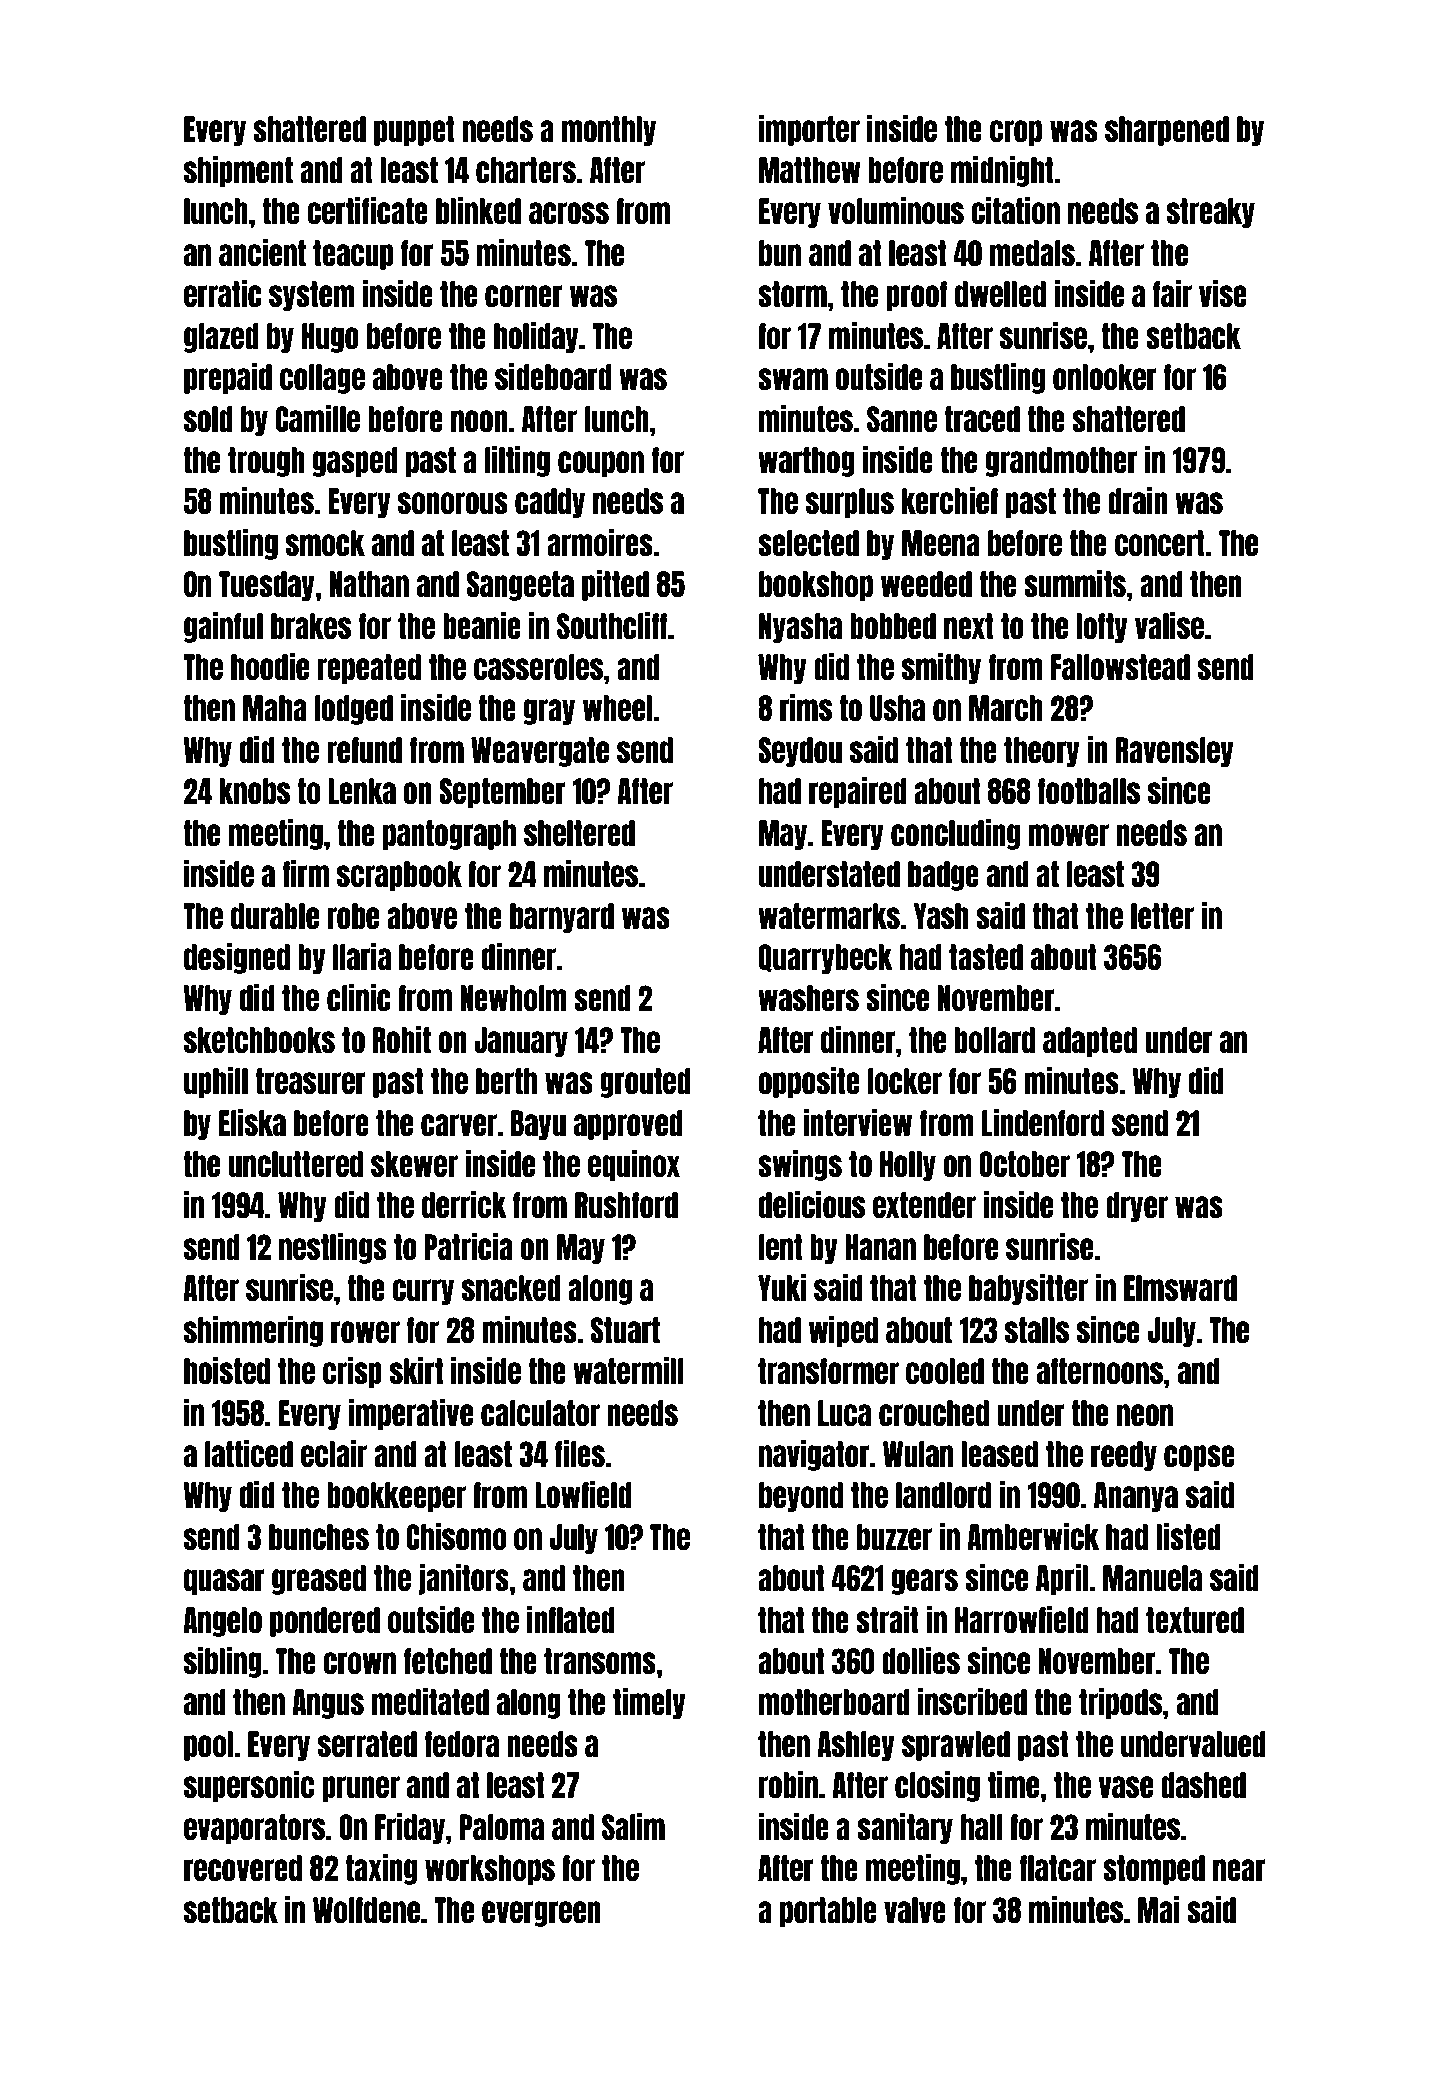 The width and height of the screenshot is (1450, 2100). I want to click on proof, so click(916, 296).
